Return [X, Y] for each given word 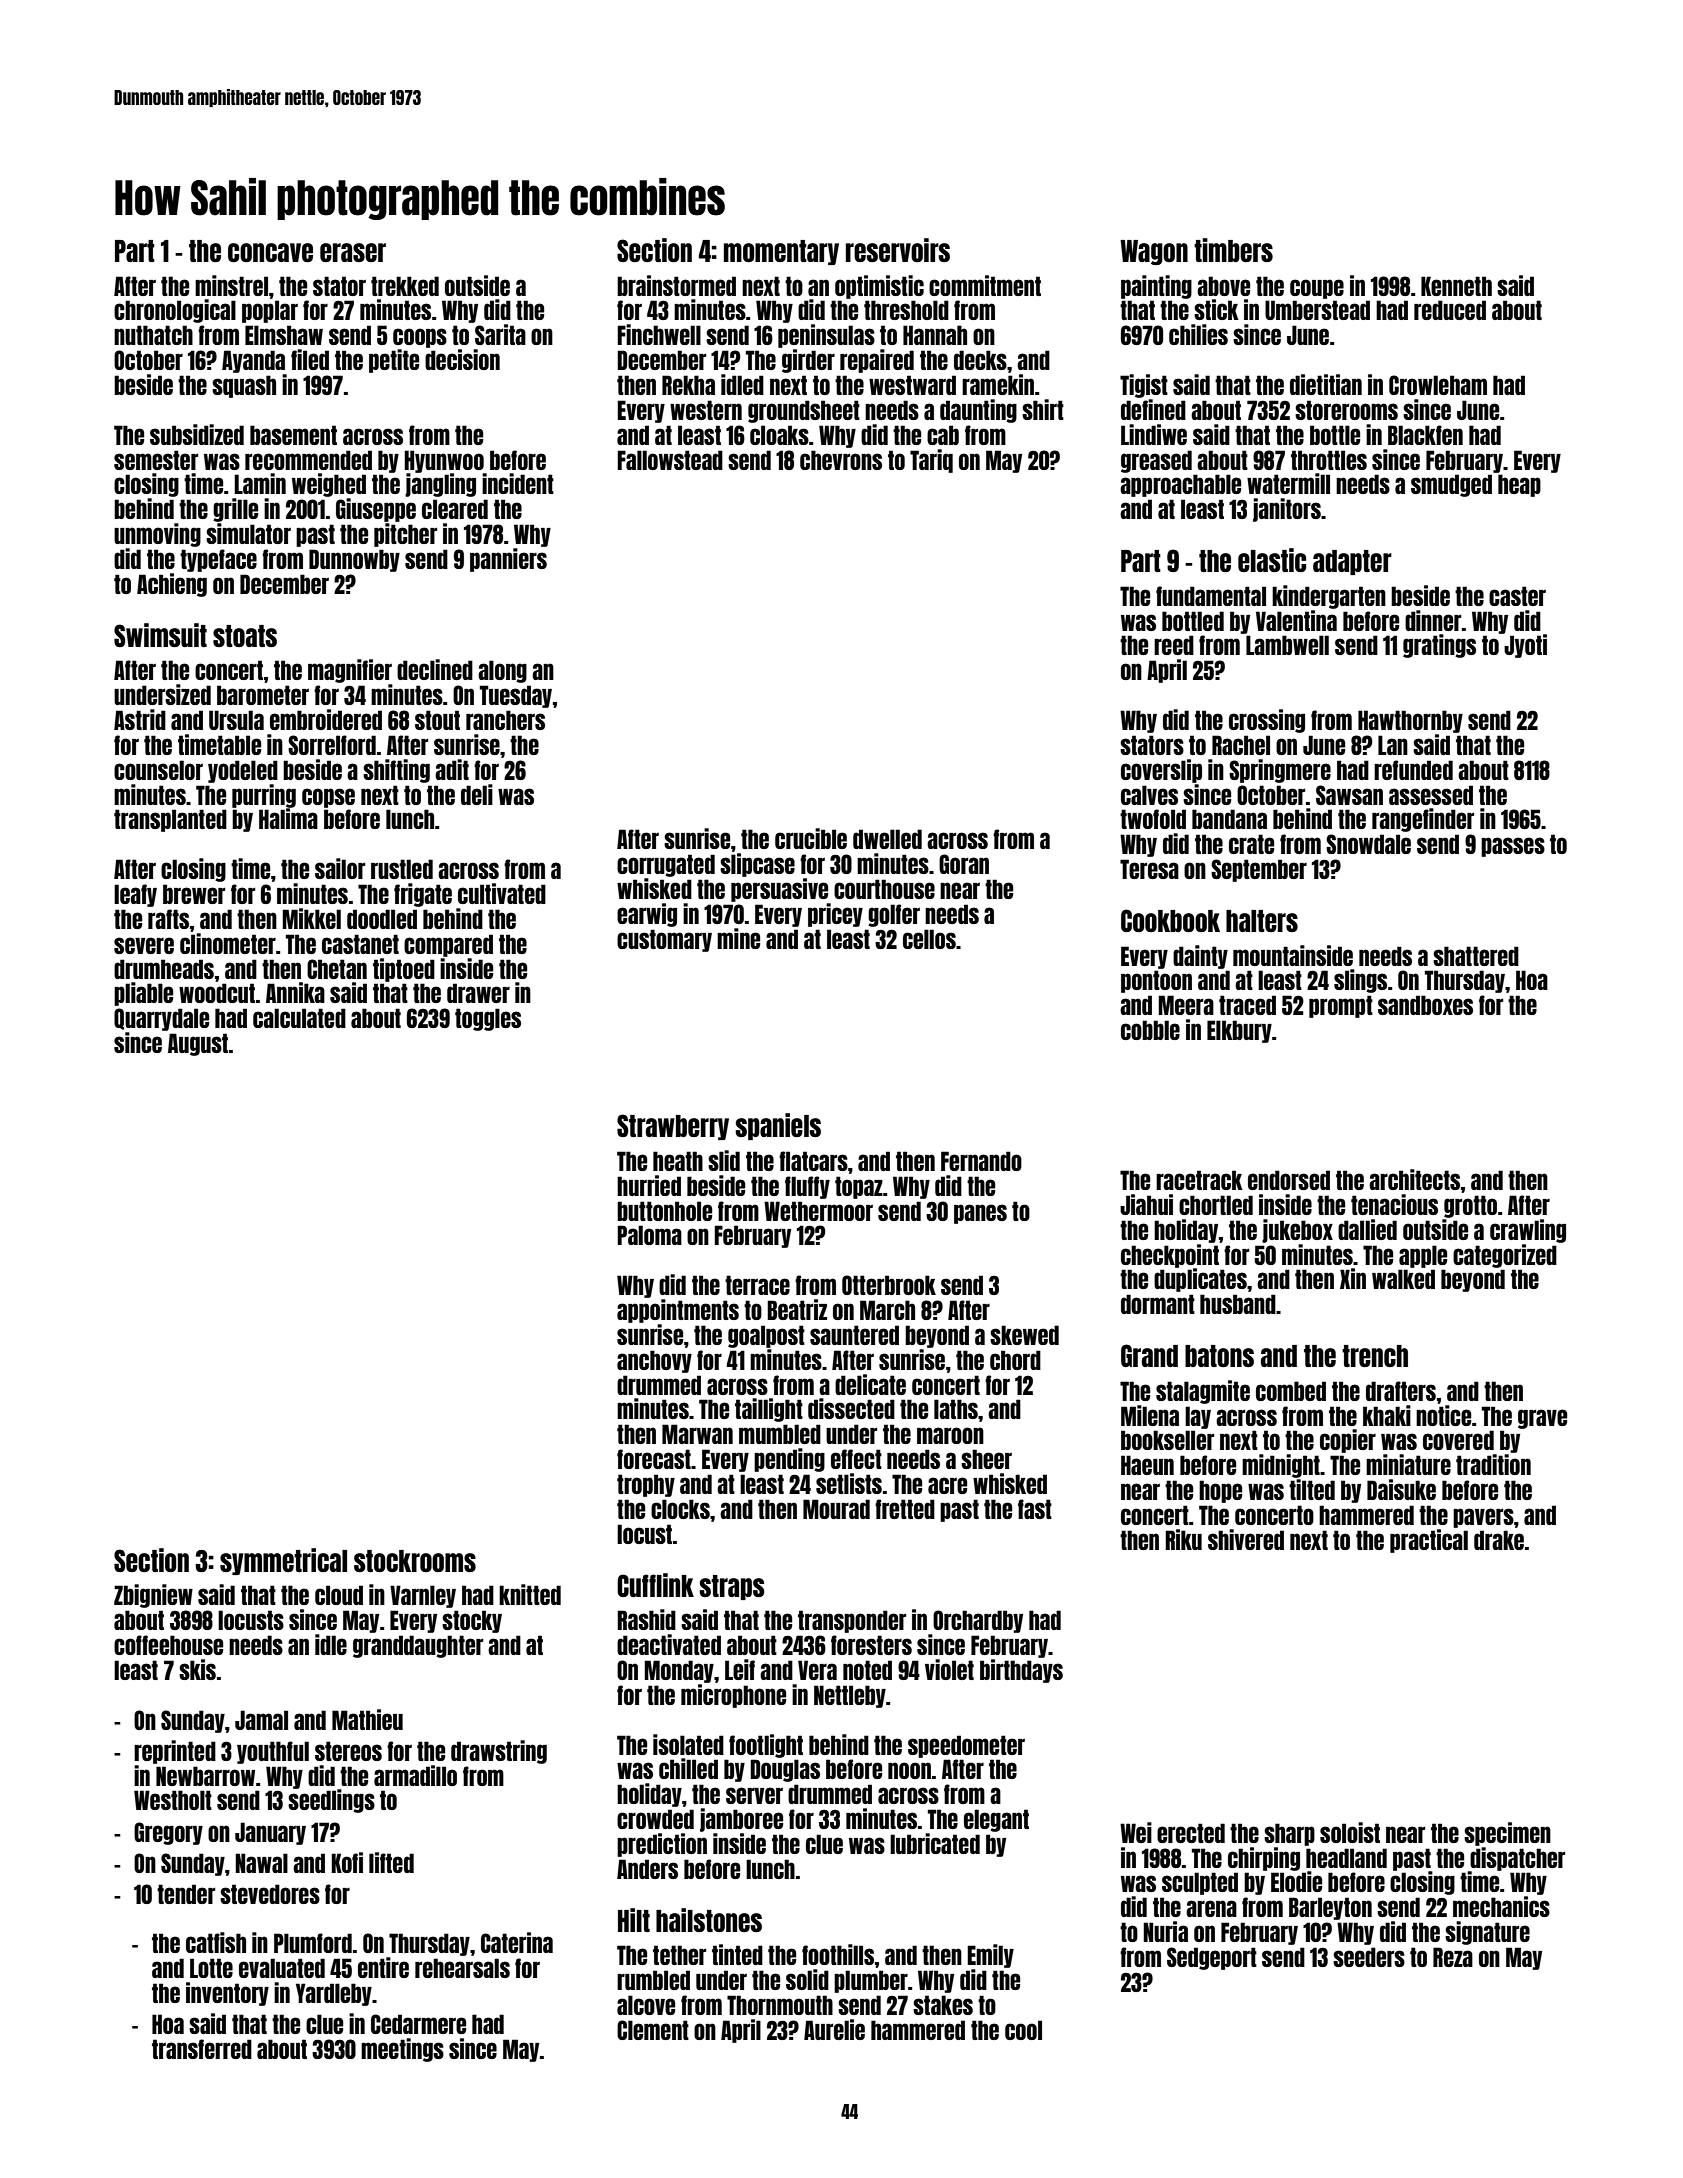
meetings [402, 2050]
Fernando [981, 1161]
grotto [1470, 1206]
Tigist [1144, 386]
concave [270, 252]
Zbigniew [153, 1596]
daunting [978, 411]
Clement [653, 2030]
